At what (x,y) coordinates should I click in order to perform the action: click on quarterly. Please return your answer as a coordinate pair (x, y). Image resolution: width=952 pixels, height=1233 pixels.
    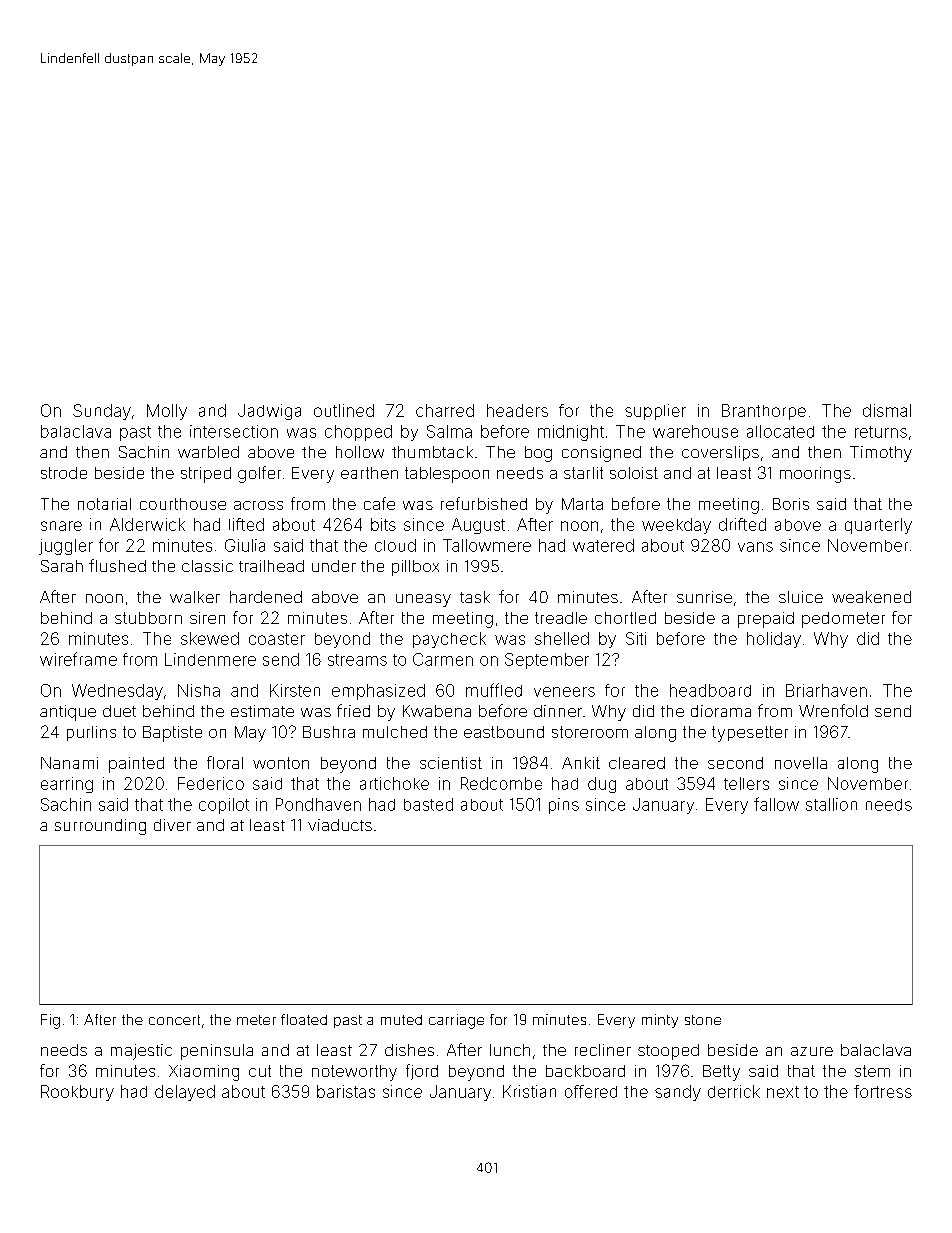
    Looking at the image, I should click on (878, 526).
